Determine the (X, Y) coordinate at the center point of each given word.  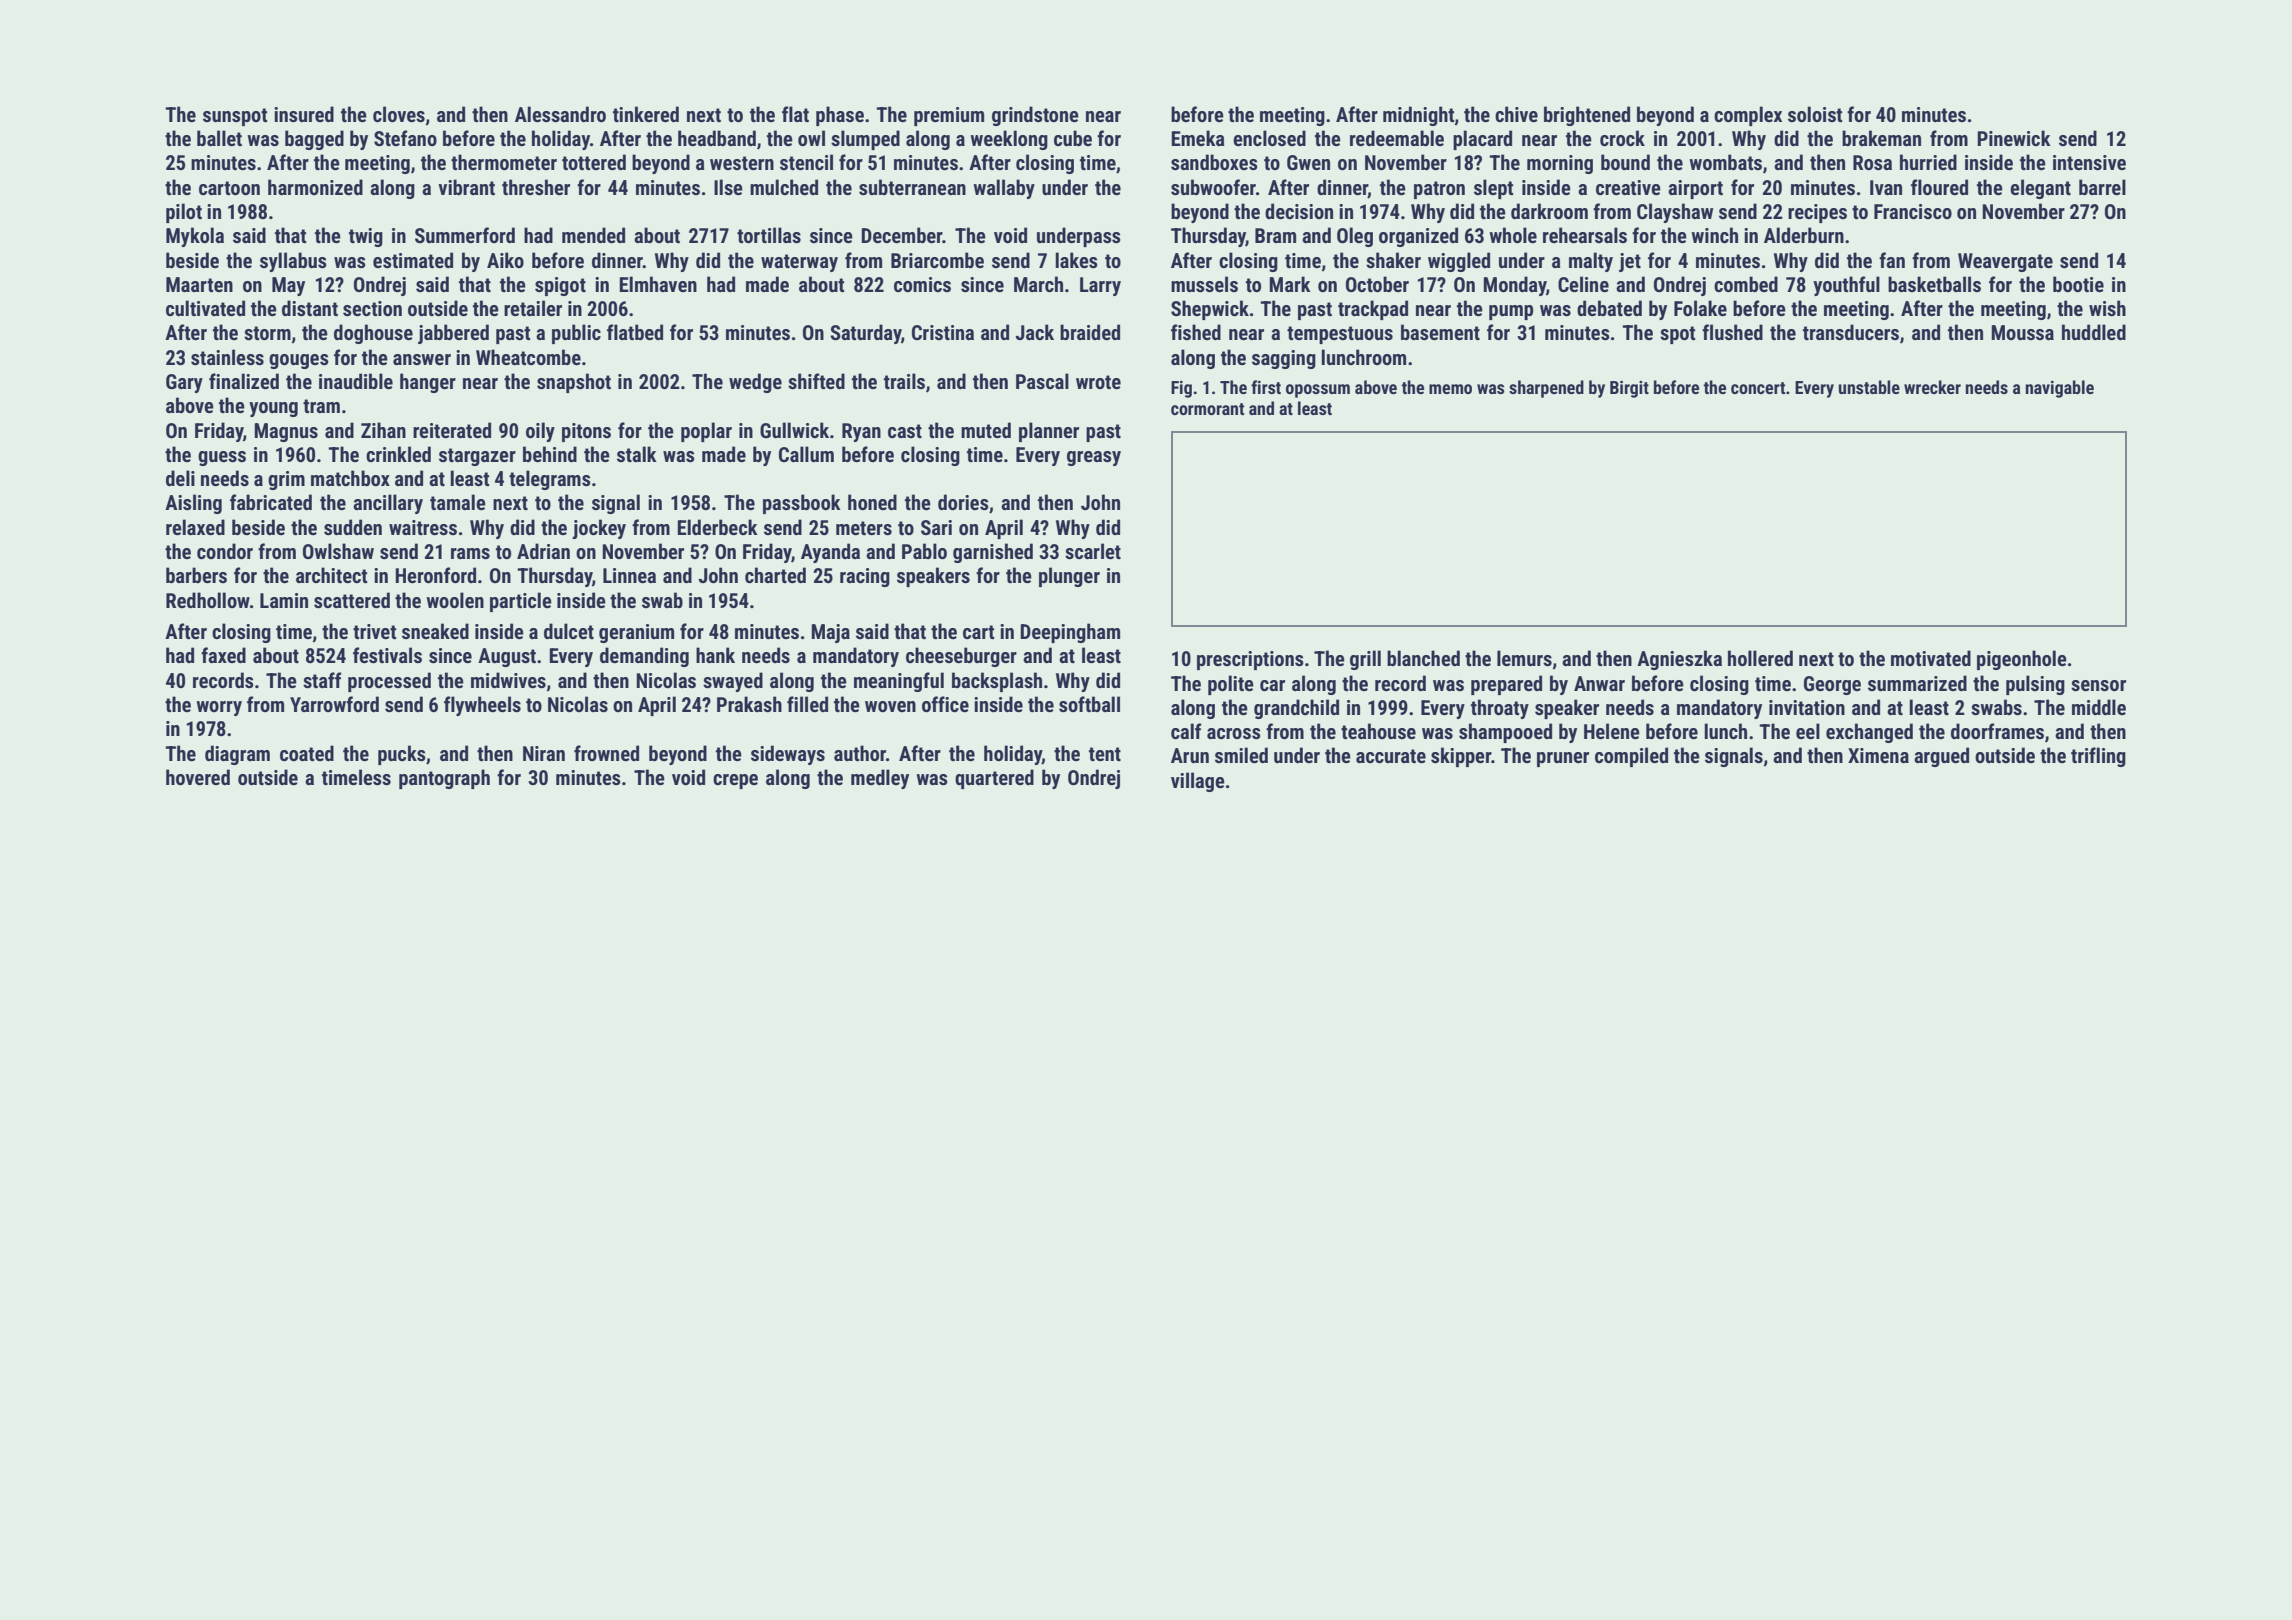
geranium (636, 633)
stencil (806, 162)
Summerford (465, 235)
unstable (1869, 387)
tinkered (646, 114)
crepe (735, 781)
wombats (1725, 162)
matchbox (350, 478)
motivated (1931, 658)
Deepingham (1070, 633)
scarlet (1093, 551)
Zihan (383, 430)
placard (1482, 140)
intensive (2089, 162)
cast (905, 431)
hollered (1760, 658)
